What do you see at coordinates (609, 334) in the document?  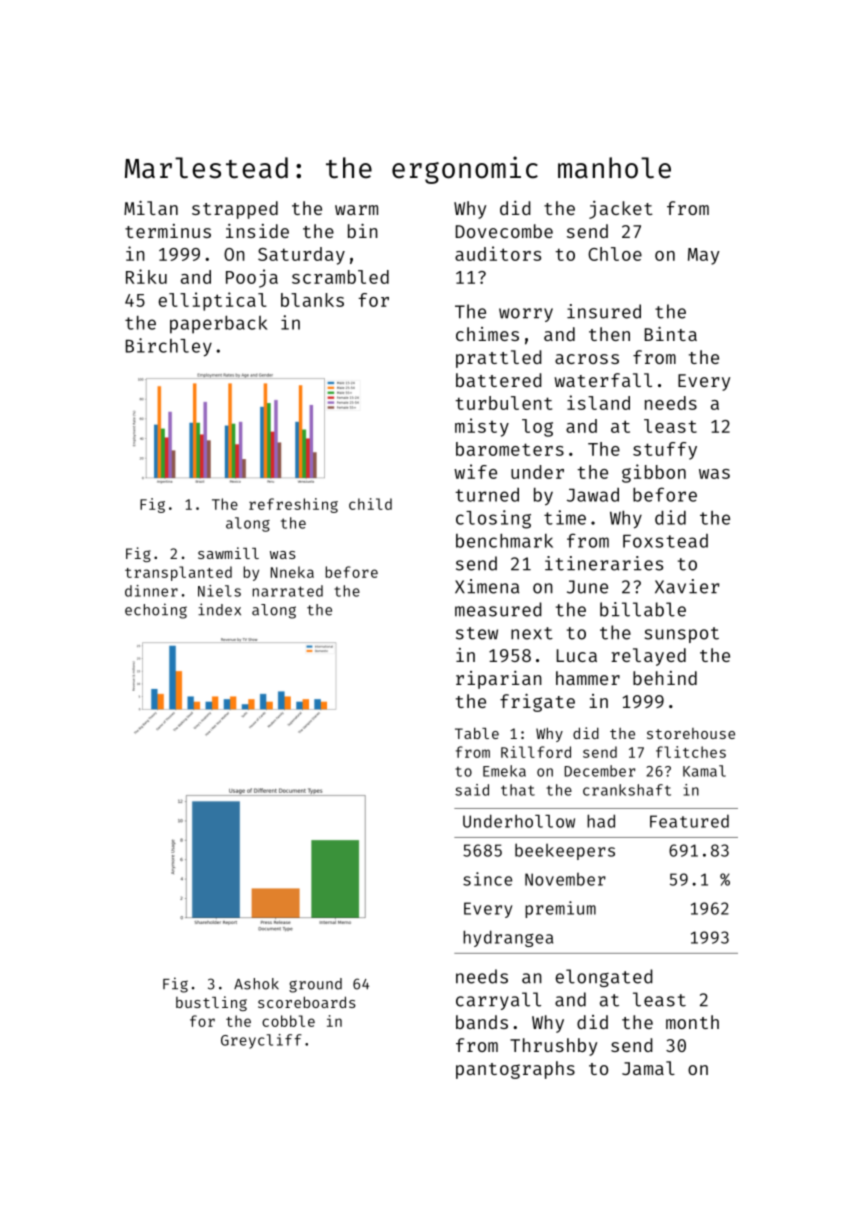 I see `then` at bounding box center [609, 334].
